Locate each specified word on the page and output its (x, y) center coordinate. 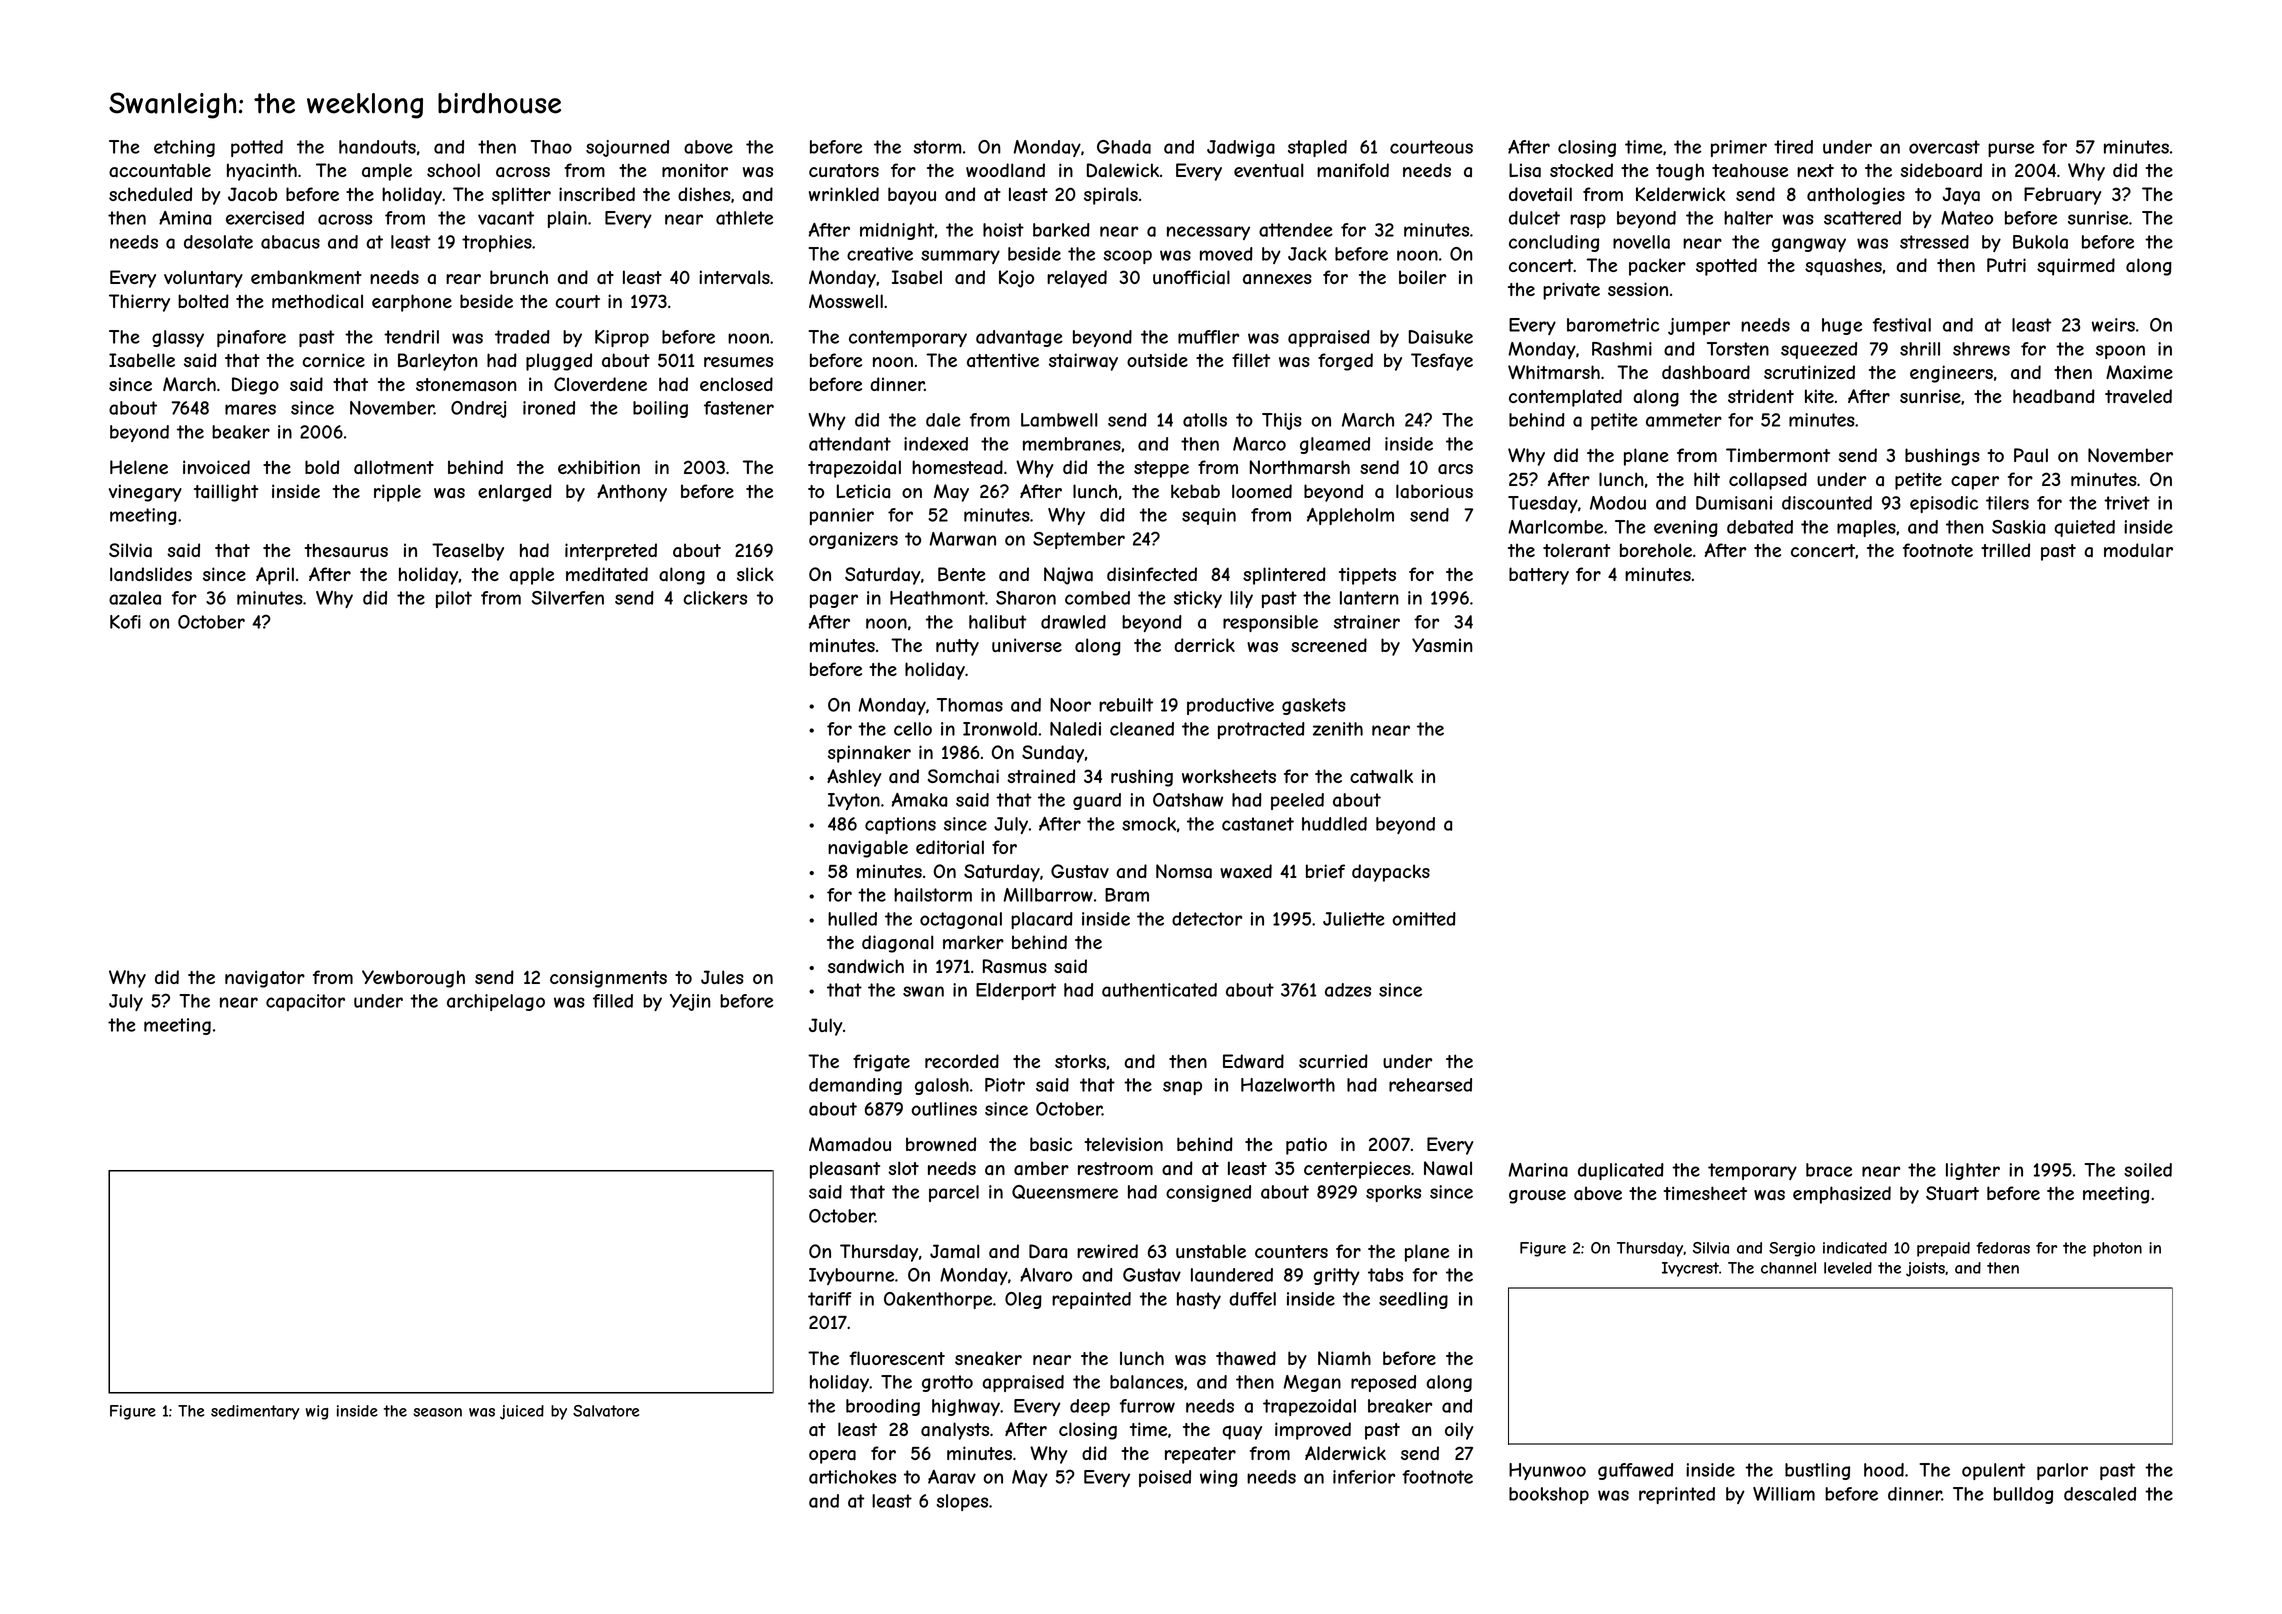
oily (1459, 1431)
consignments (608, 979)
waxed (1246, 871)
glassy (178, 338)
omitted (1424, 919)
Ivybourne (851, 1276)
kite (1819, 396)
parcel (954, 1193)
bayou (912, 196)
